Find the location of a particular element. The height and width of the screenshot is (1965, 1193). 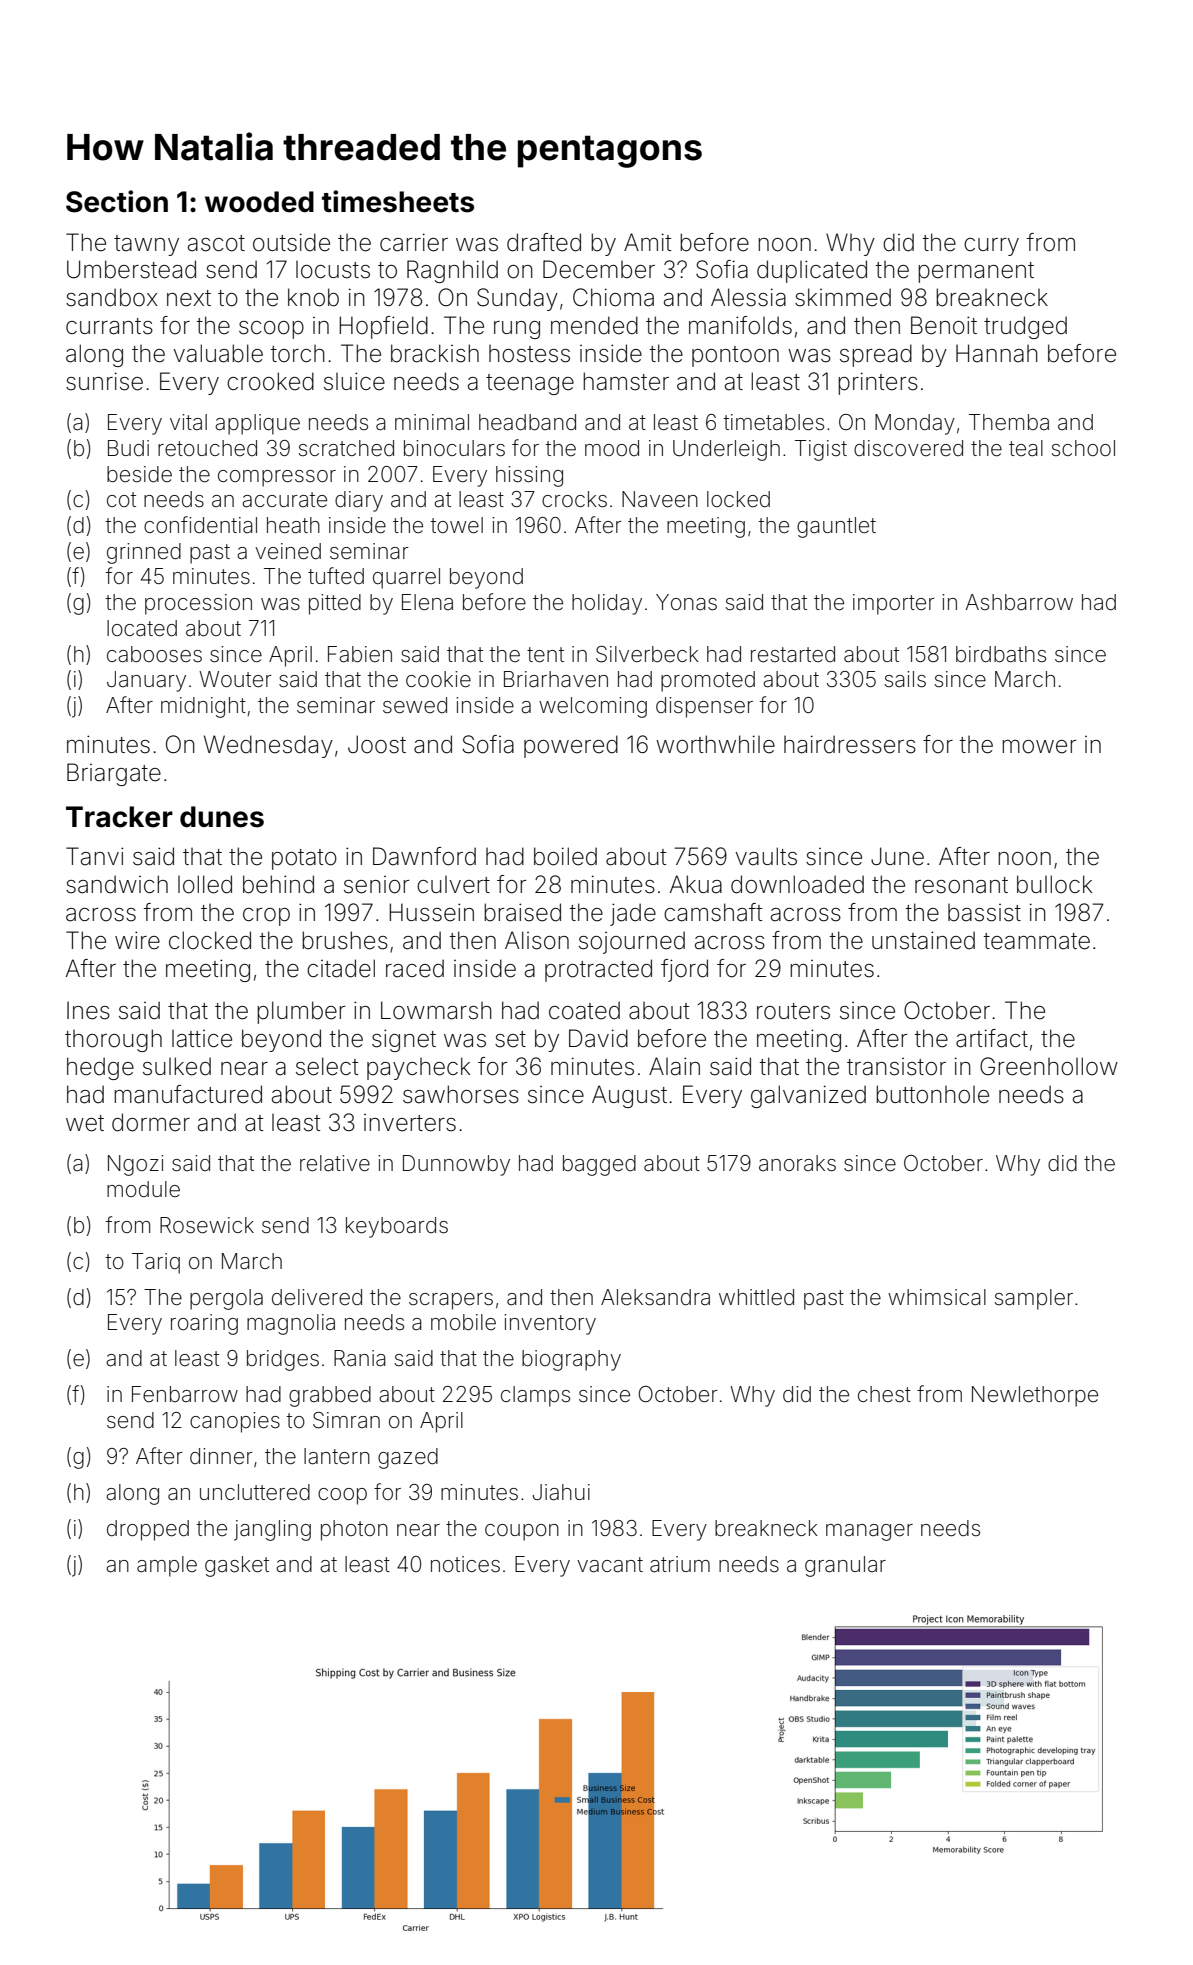

teal is located at coordinates (1026, 448).
